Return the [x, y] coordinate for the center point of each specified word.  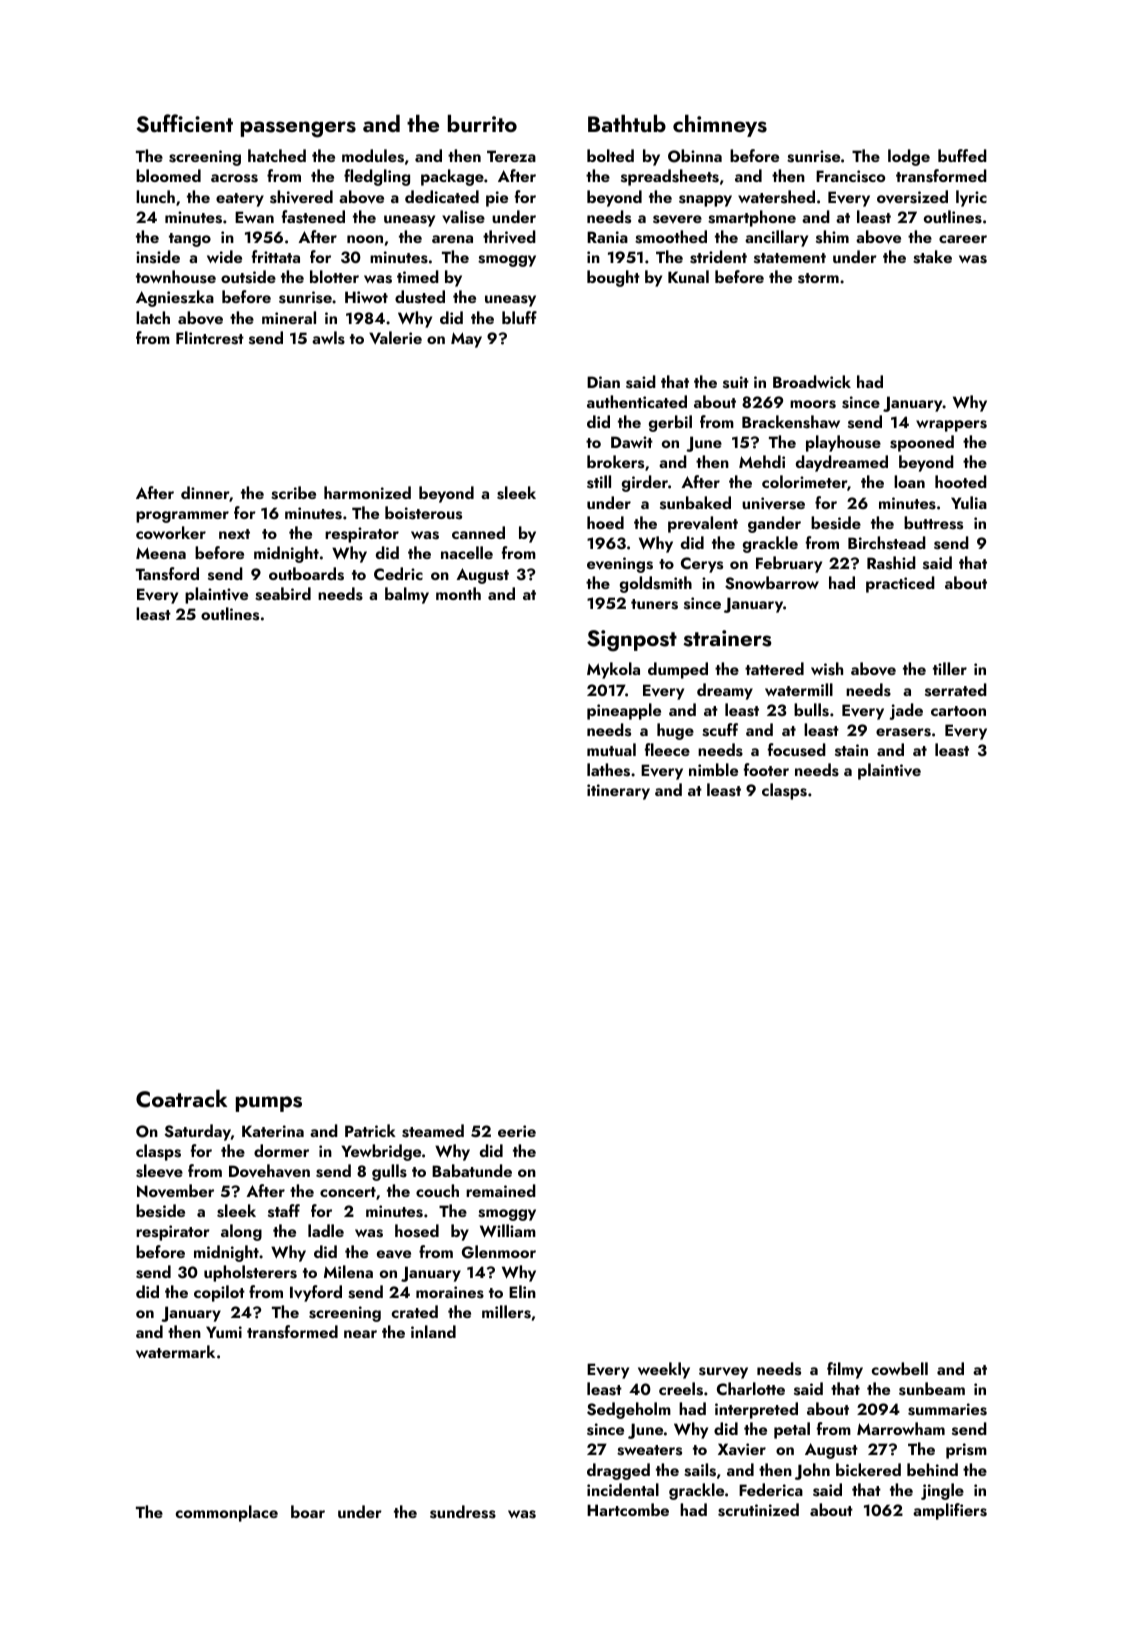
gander [774, 524]
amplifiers [950, 1511]
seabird [283, 594]
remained [501, 1190]
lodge [909, 157]
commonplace [227, 1513]
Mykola [613, 670]
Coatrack [181, 1099]
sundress [463, 1512]
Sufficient [184, 123]
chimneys [720, 126]
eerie [517, 1131]
